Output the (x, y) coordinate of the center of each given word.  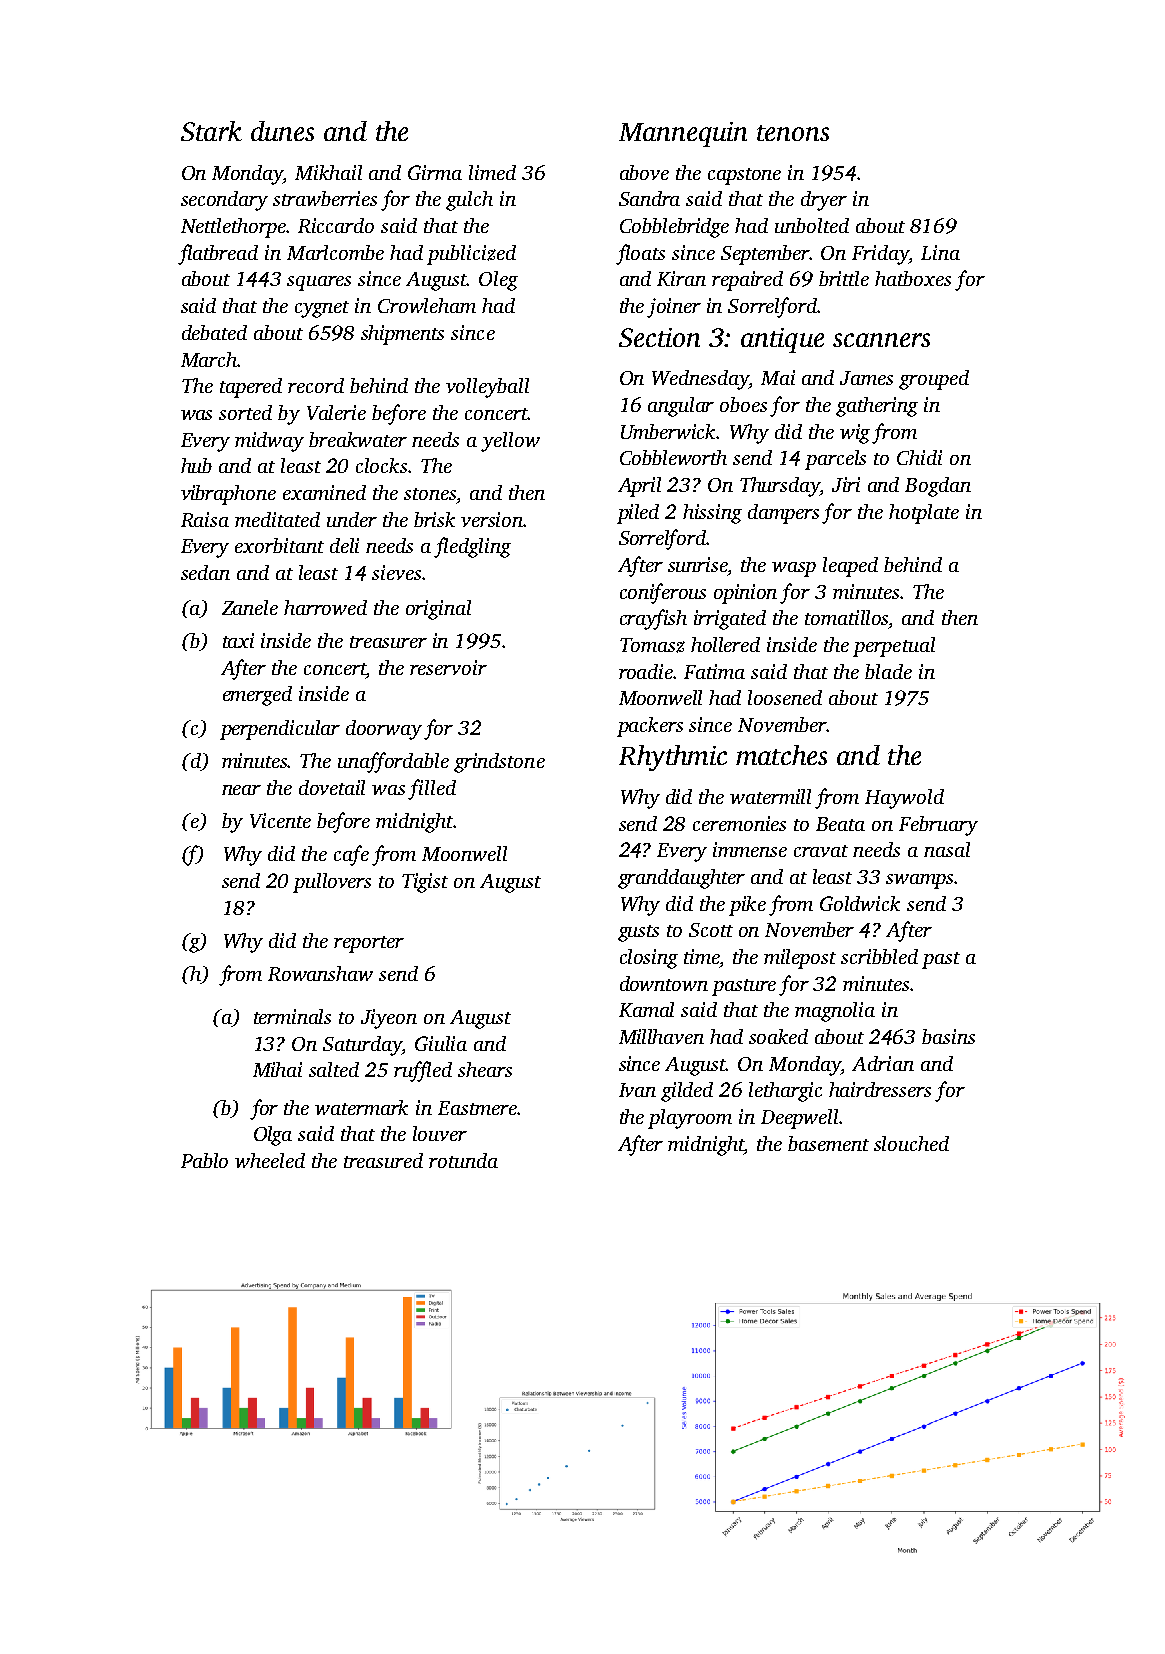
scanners (881, 340)
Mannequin (683, 134)
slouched (911, 1143)
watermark (361, 1107)
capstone (744, 176)
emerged (257, 696)
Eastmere (477, 1108)
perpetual (894, 647)
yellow (510, 442)
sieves (396, 572)
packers (650, 727)
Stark (211, 131)
